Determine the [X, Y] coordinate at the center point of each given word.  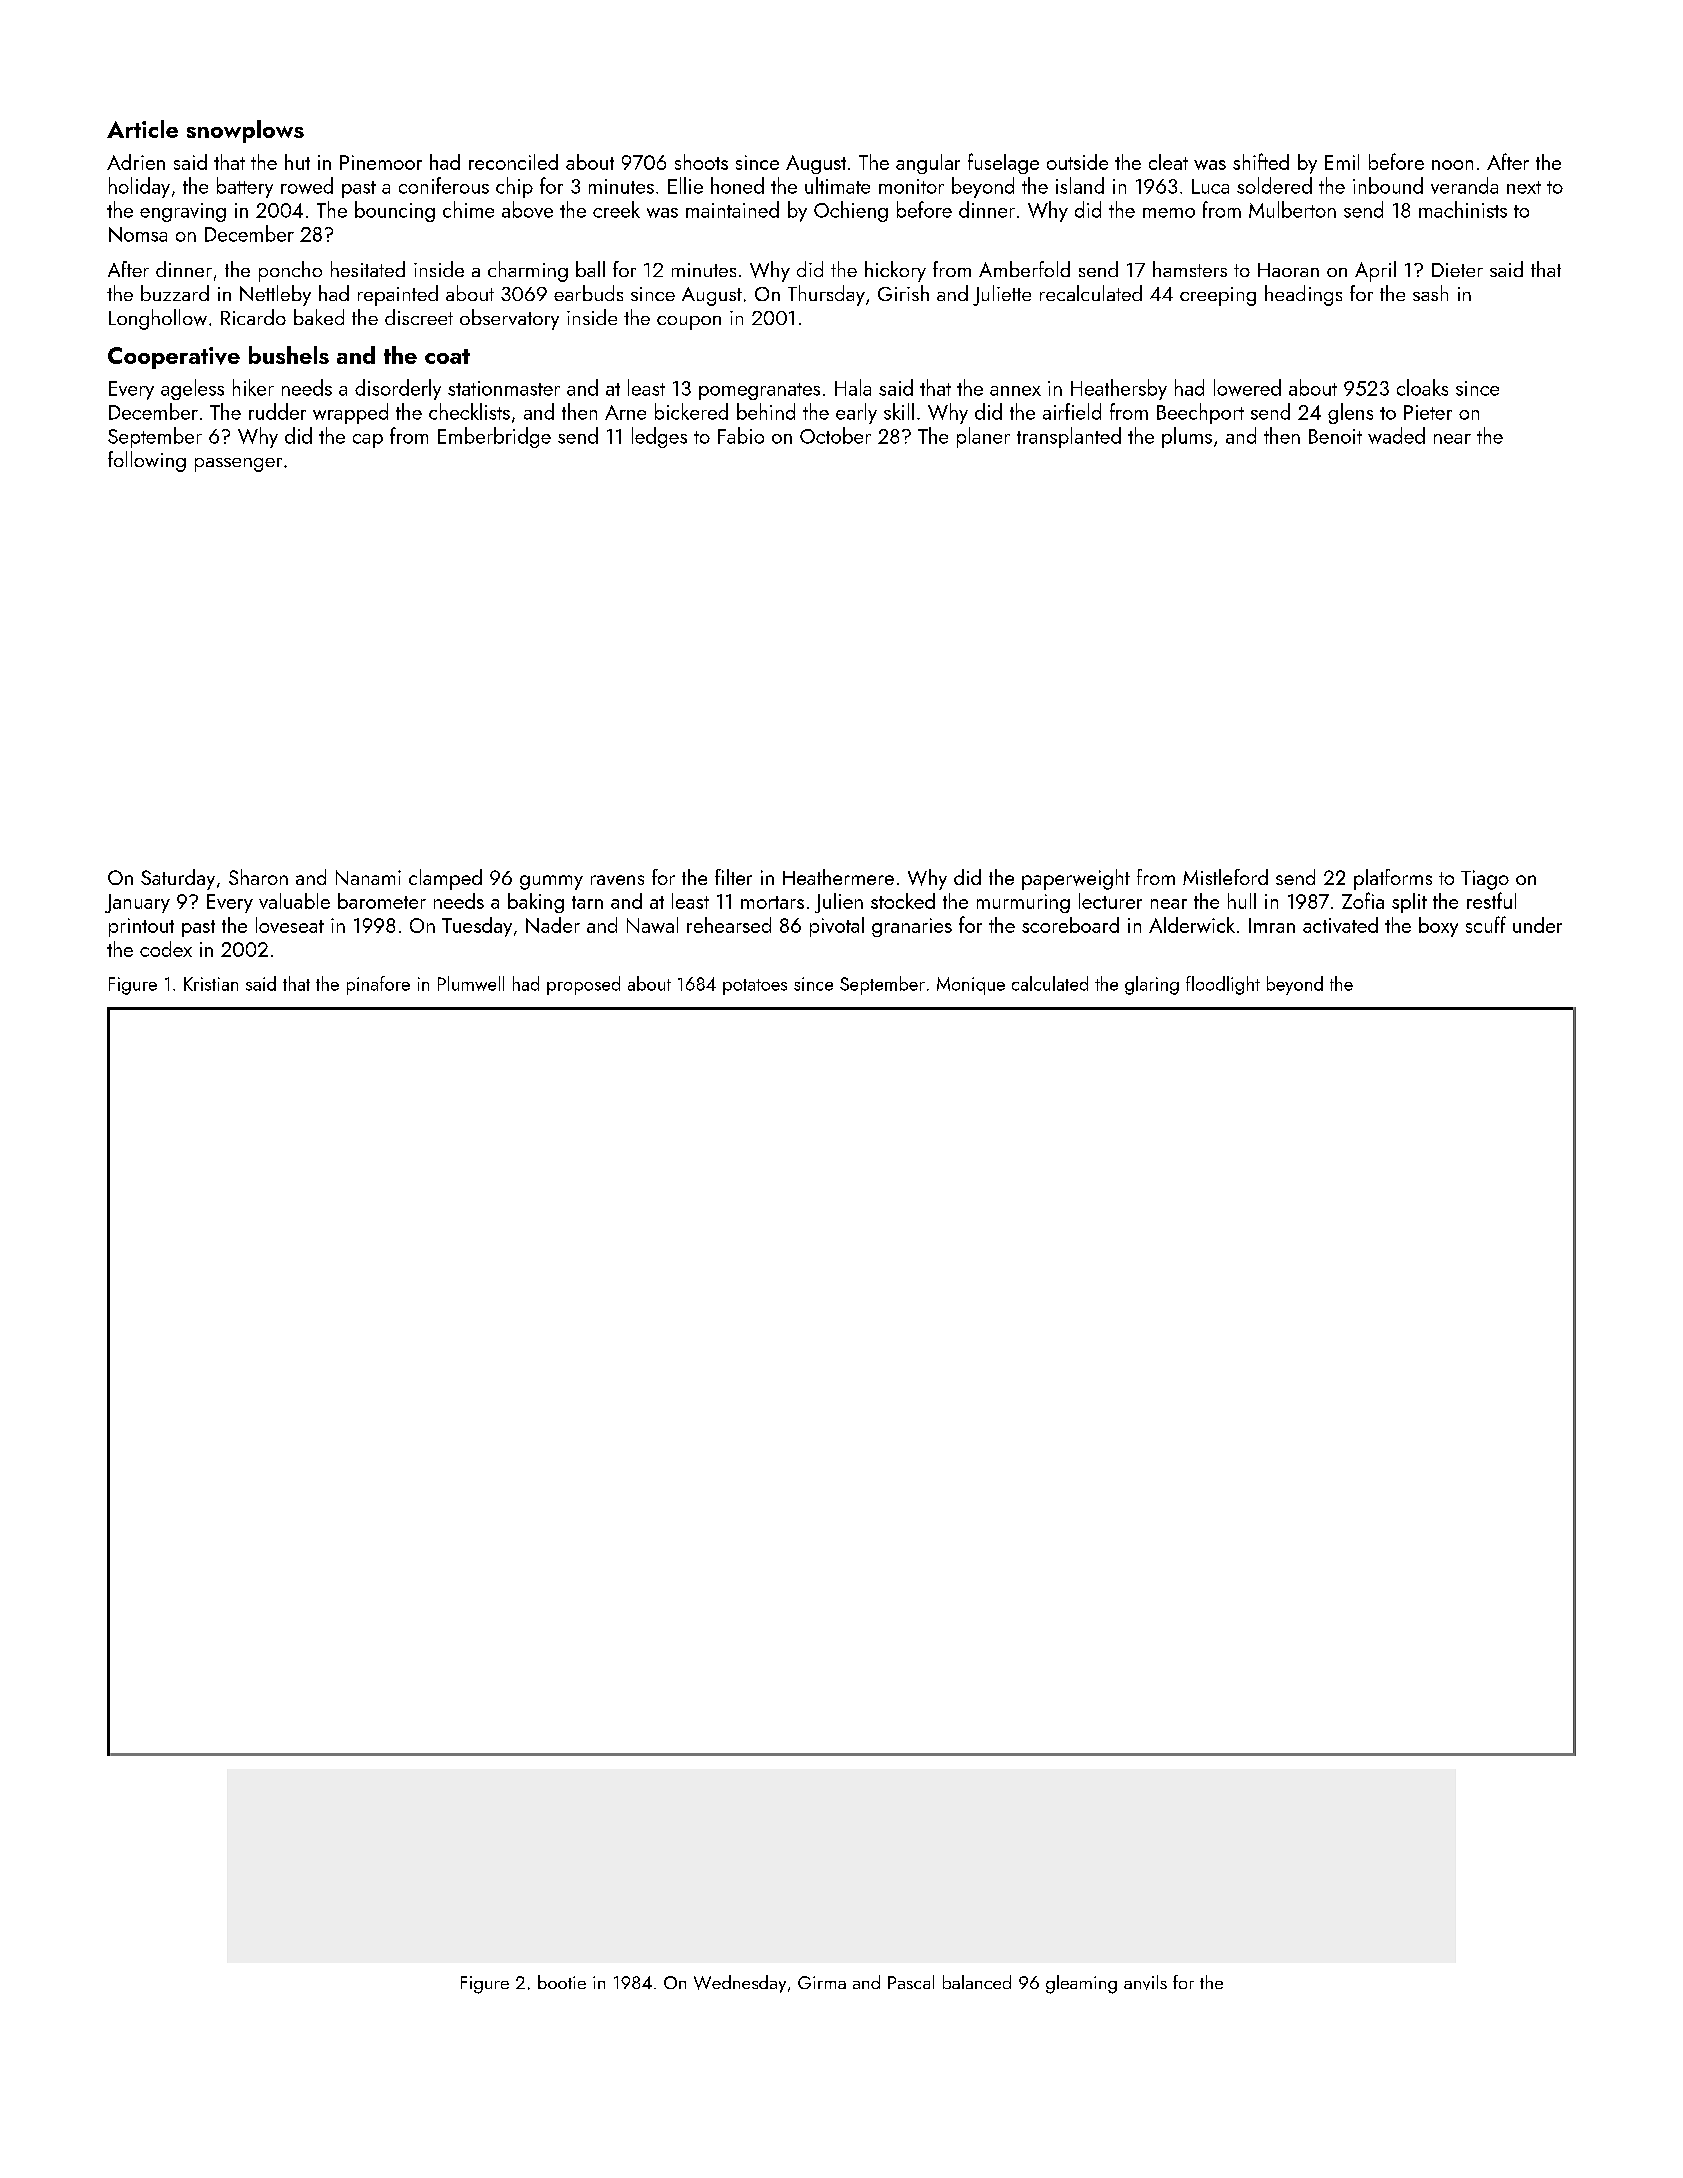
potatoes [755, 987]
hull [1242, 901]
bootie [562, 1982]
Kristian [211, 984]
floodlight [1223, 985]
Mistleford [1225, 877]
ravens [617, 880]
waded [1396, 435]
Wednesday [740, 1984]
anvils [1145, 1982]
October [835, 435]
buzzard [175, 293]
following [147, 461]
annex [1015, 391]
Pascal [911, 1982]
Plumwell [471, 983]
